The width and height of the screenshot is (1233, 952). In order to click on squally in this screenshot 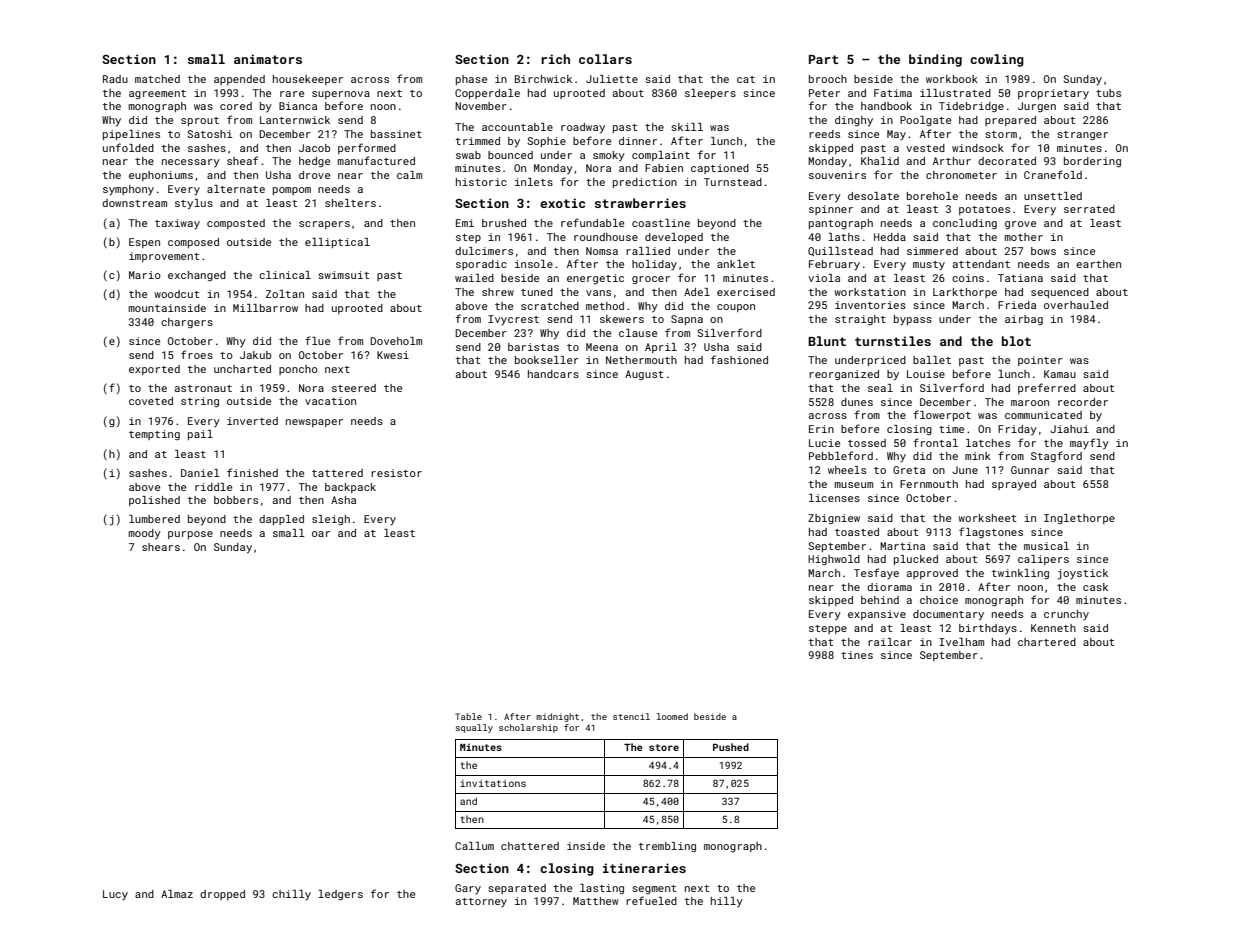, I will do `click(474, 728)`.
